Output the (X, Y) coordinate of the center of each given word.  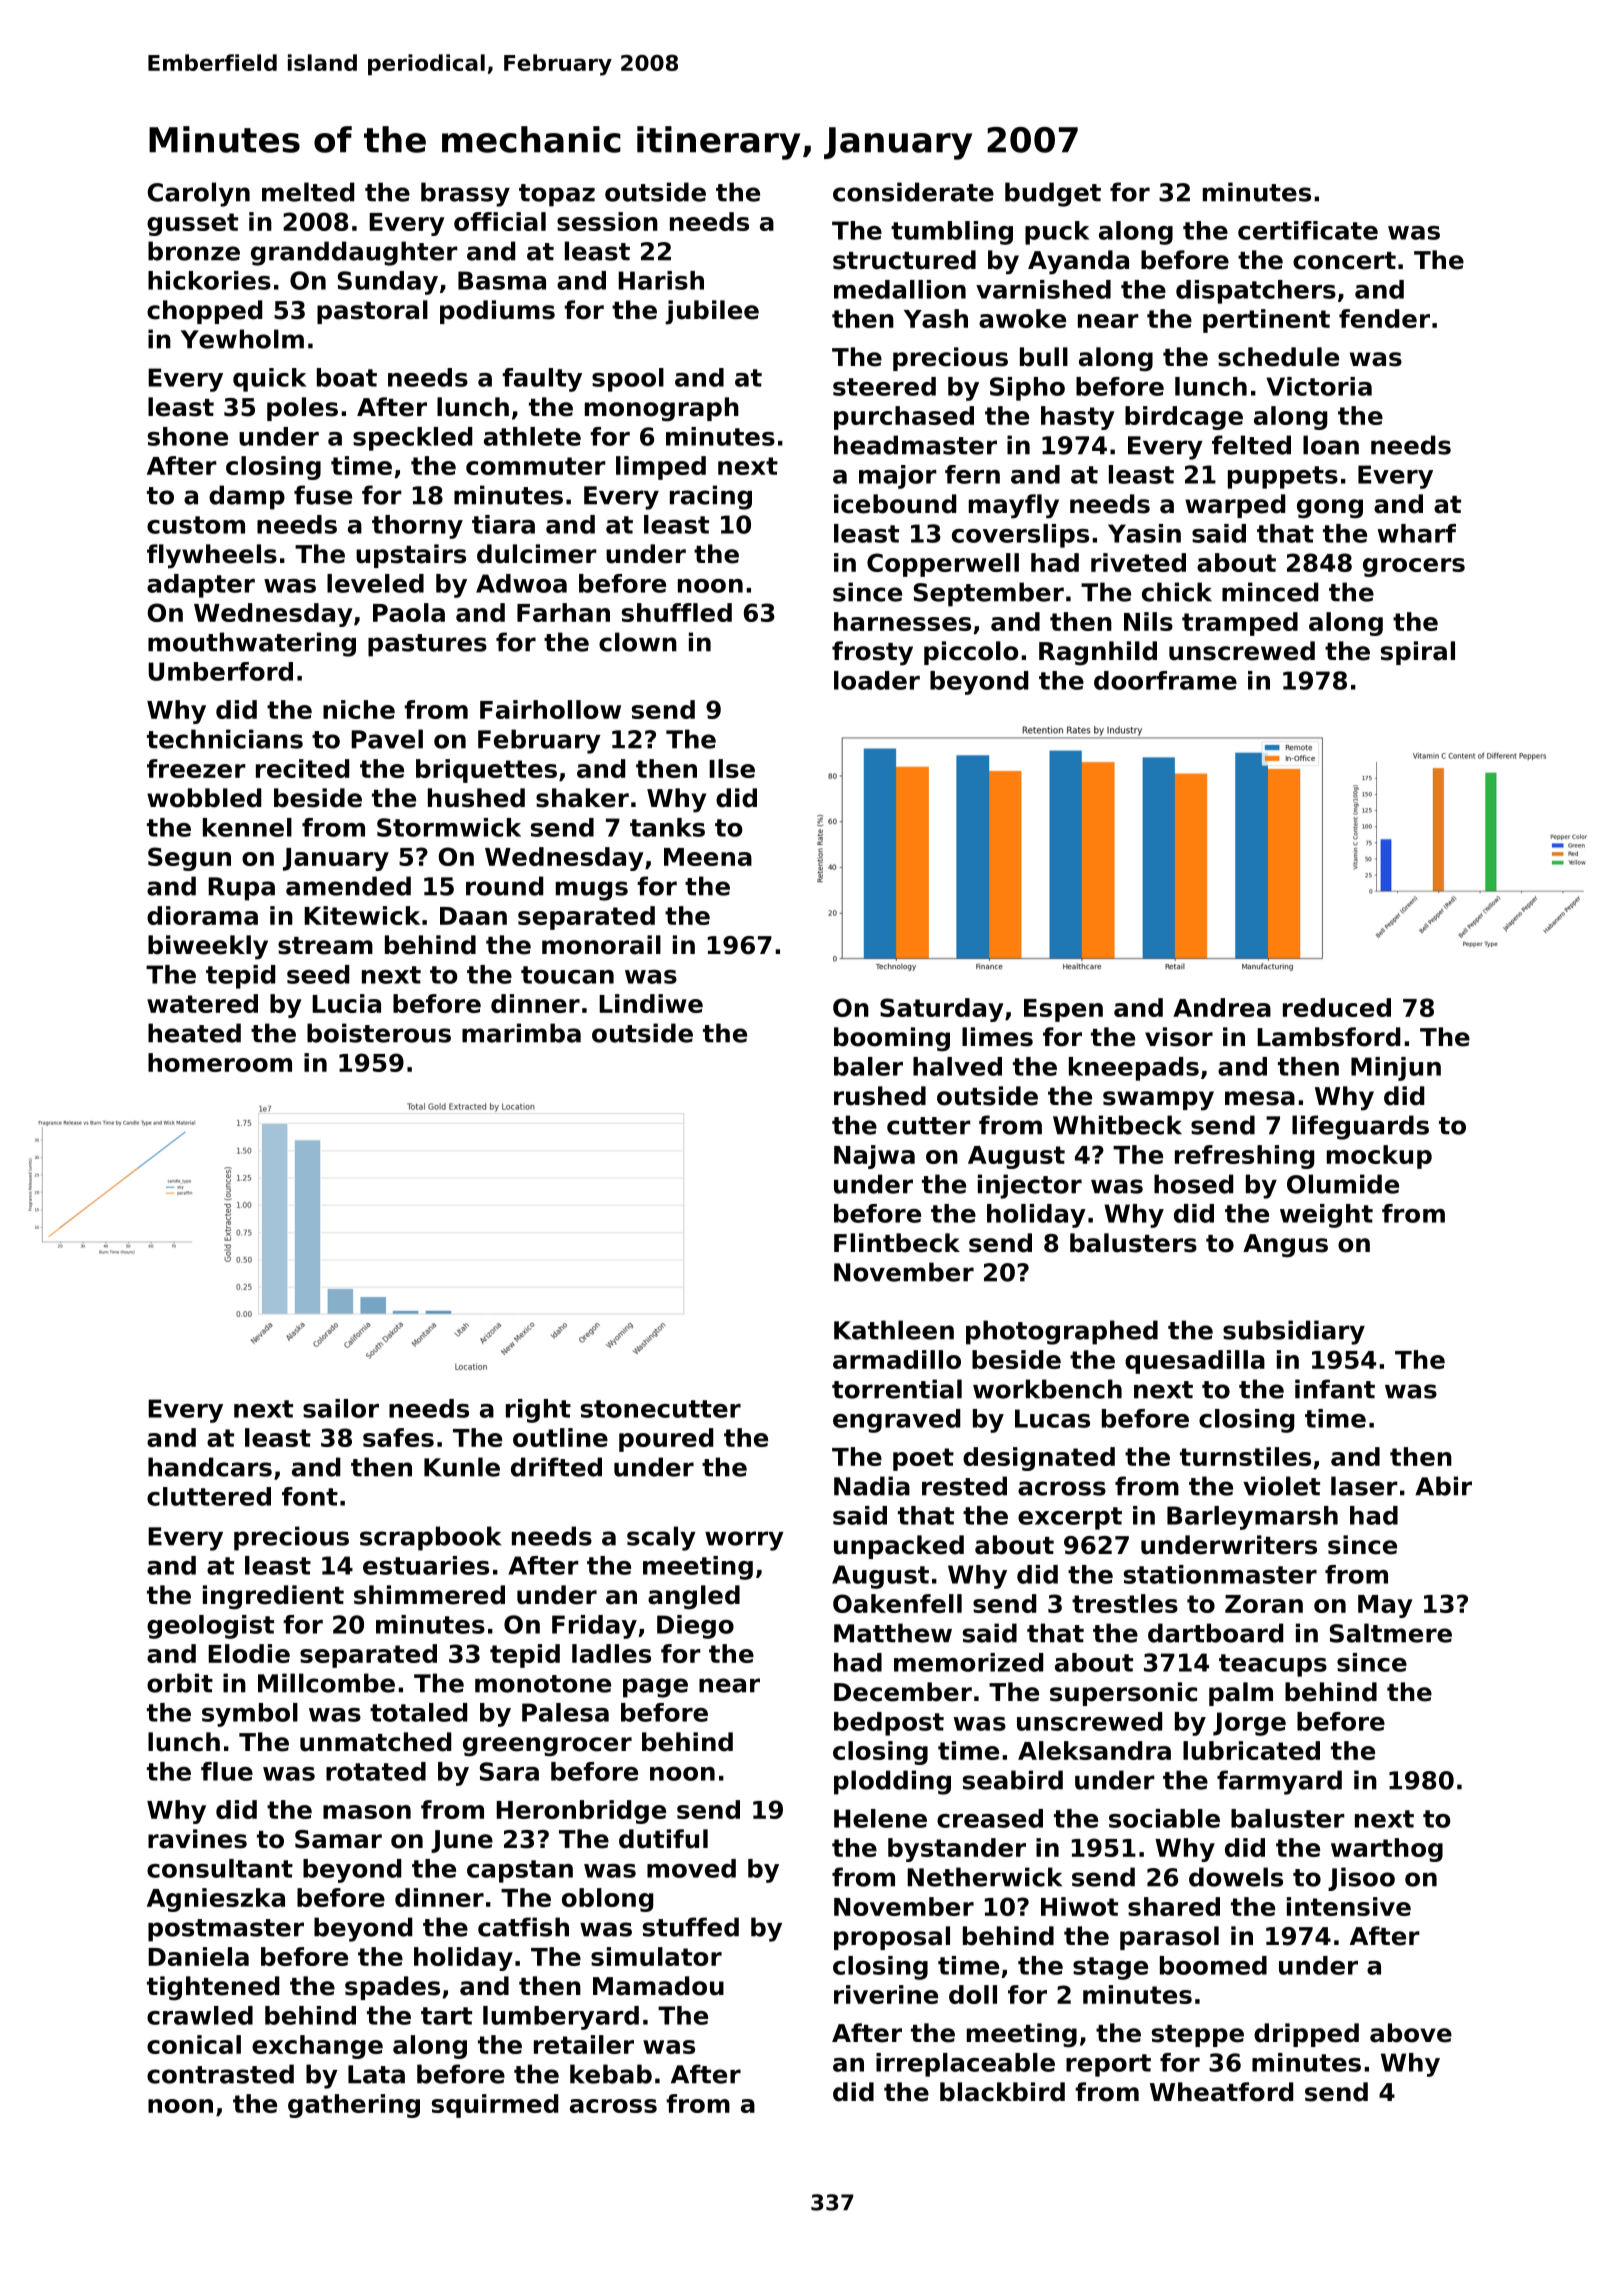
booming (892, 1039)
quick (270, 380)
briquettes (486, 771)
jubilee (712, 312)
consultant (220, 1868)
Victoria (1319, 386)
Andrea (1222, 1007)
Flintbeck (897, 1243)
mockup (1379, 1157)
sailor (341, 1408)
